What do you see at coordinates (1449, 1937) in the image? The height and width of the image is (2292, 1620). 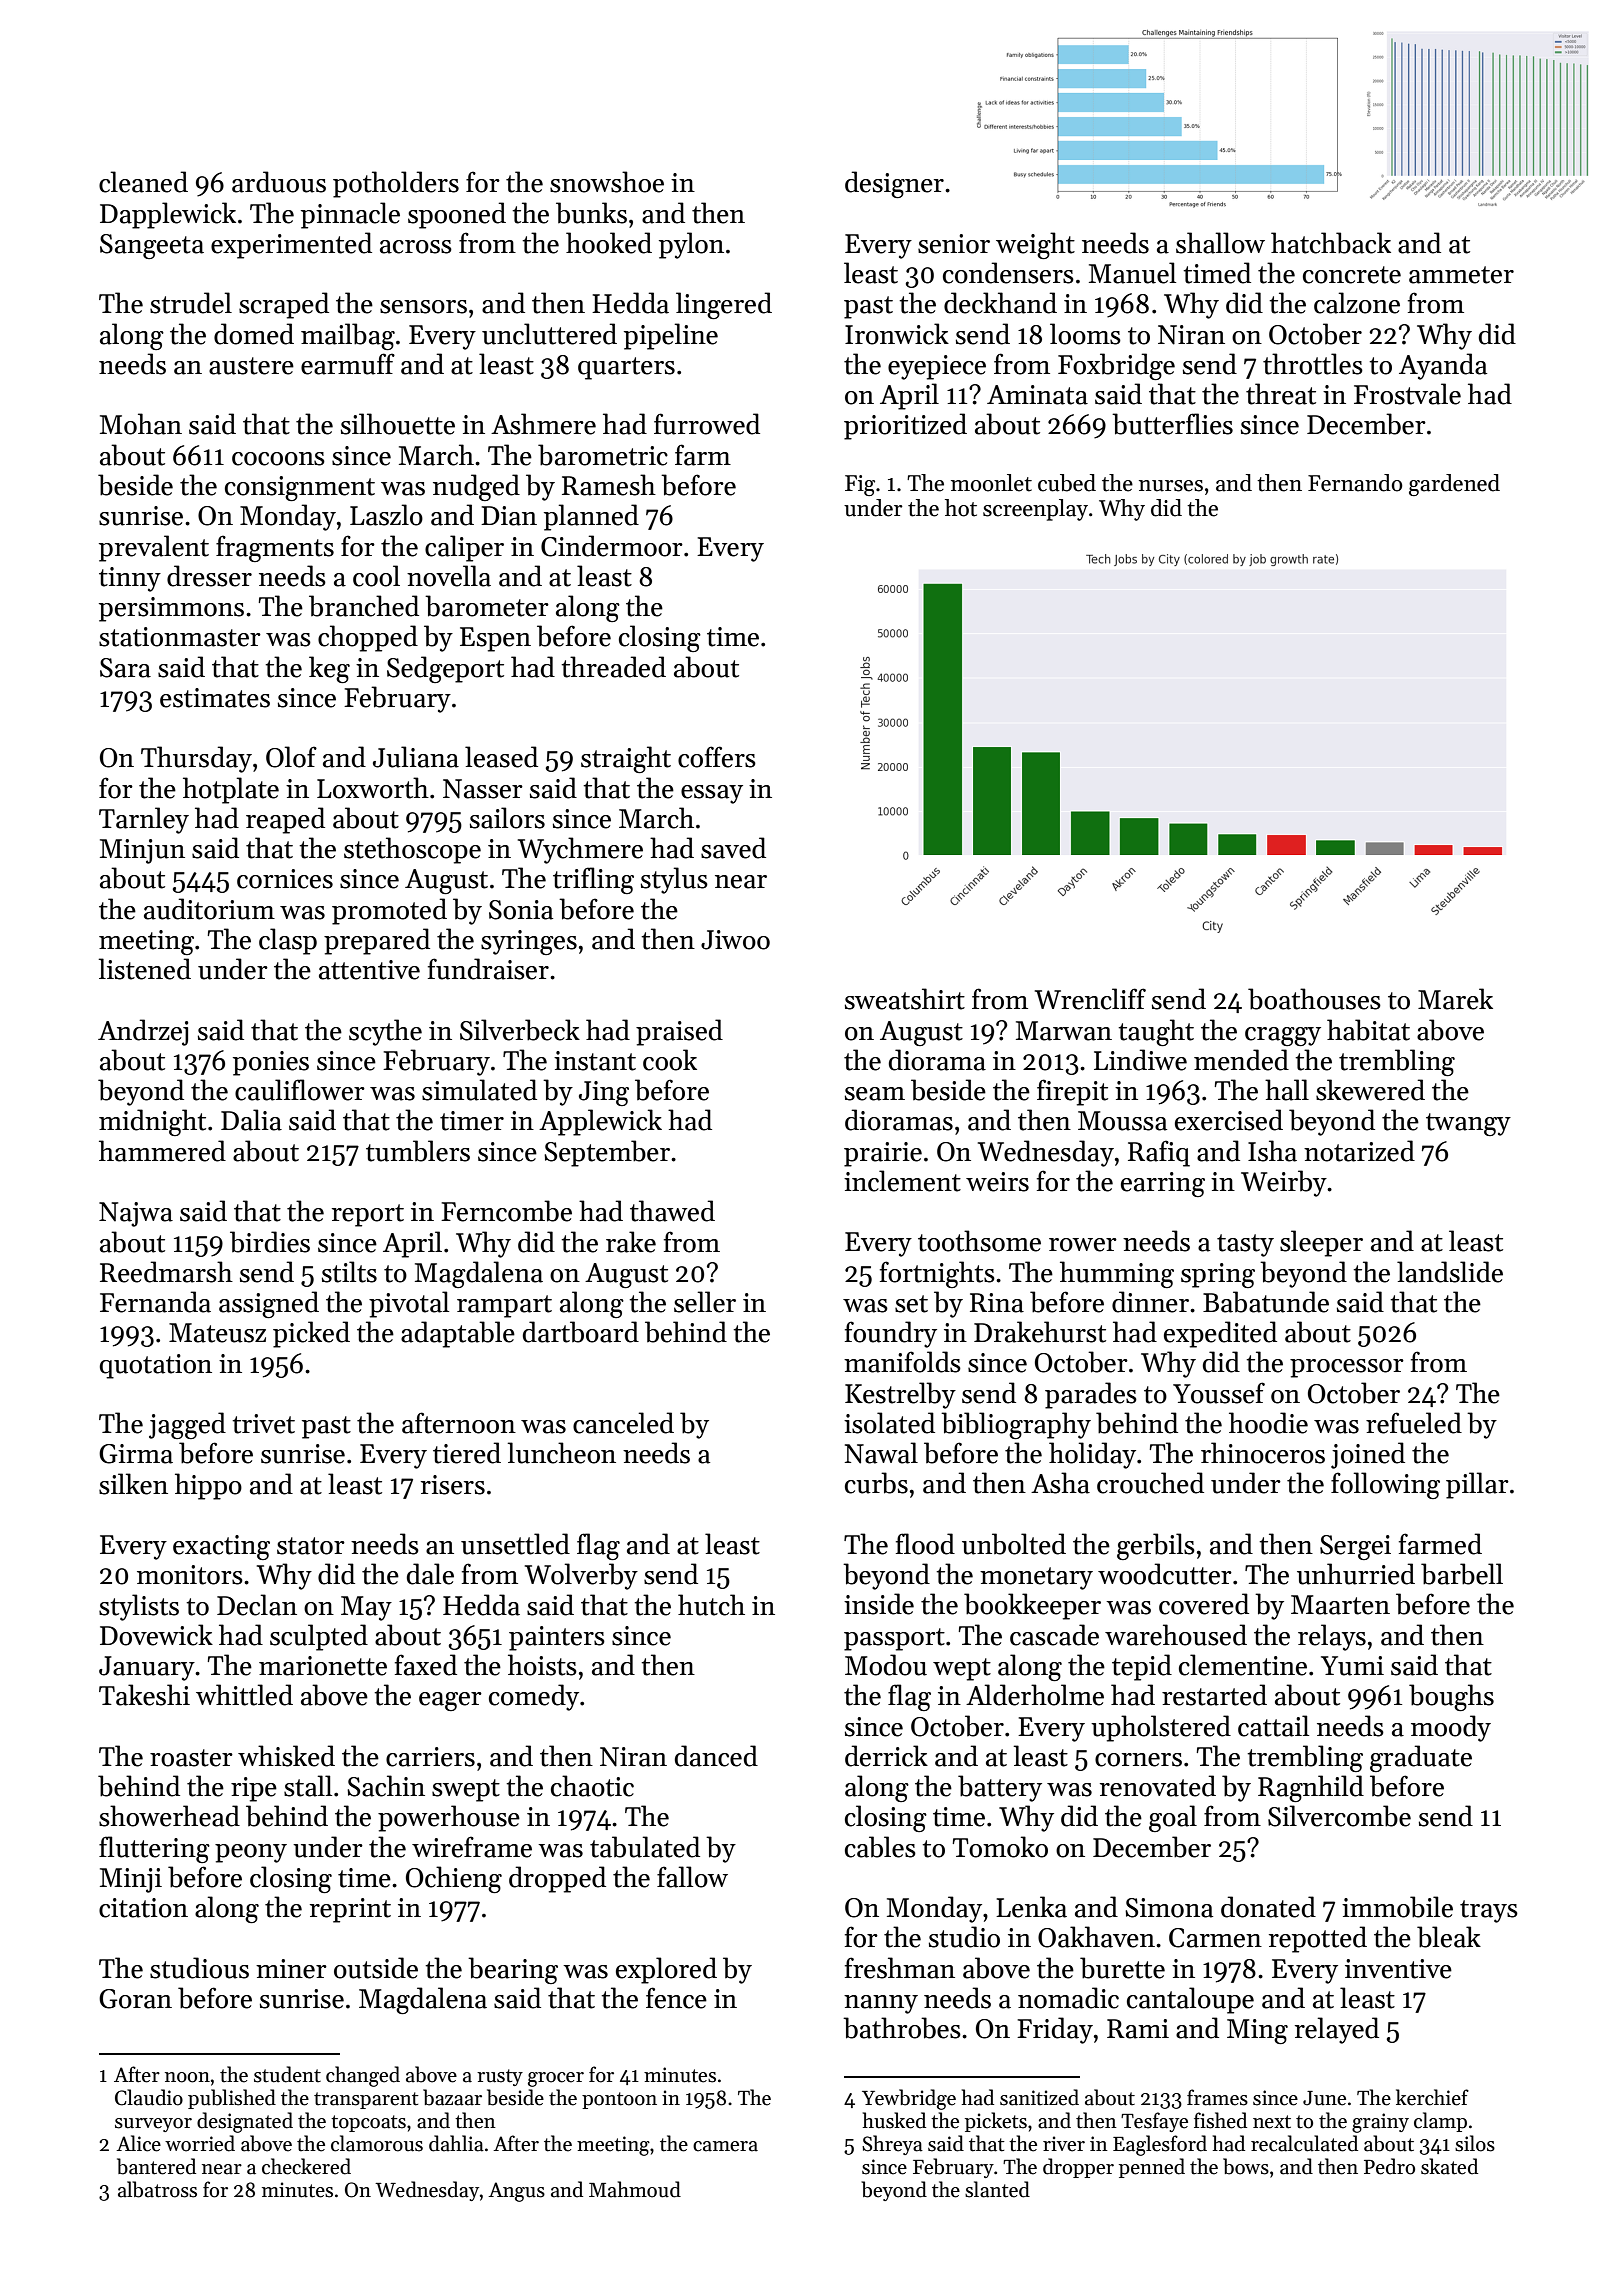 I see `bleak` at bounding box center [1449, 1937].
